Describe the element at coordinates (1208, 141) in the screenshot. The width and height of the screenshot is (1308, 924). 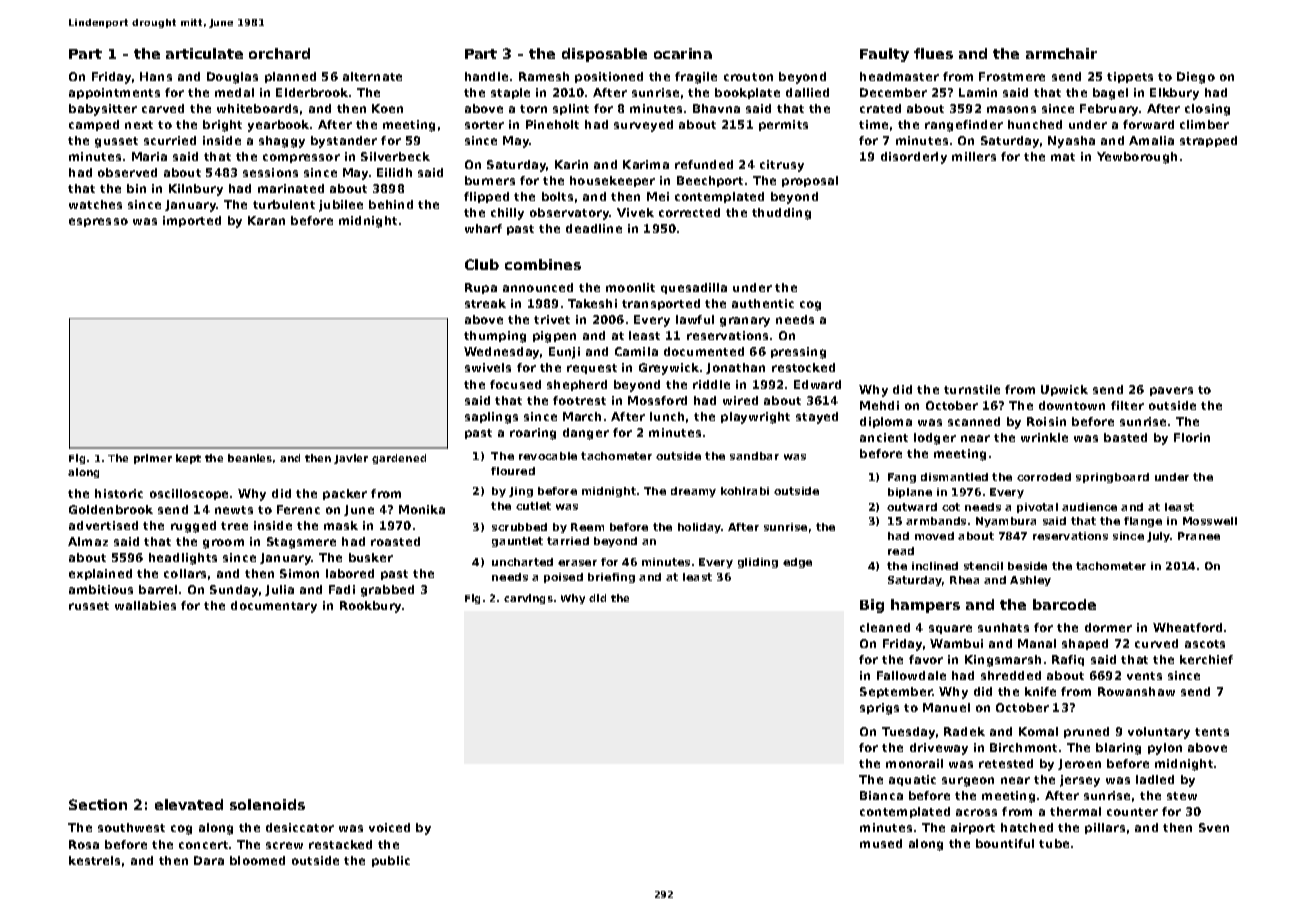
I see `strapped` at that location.
